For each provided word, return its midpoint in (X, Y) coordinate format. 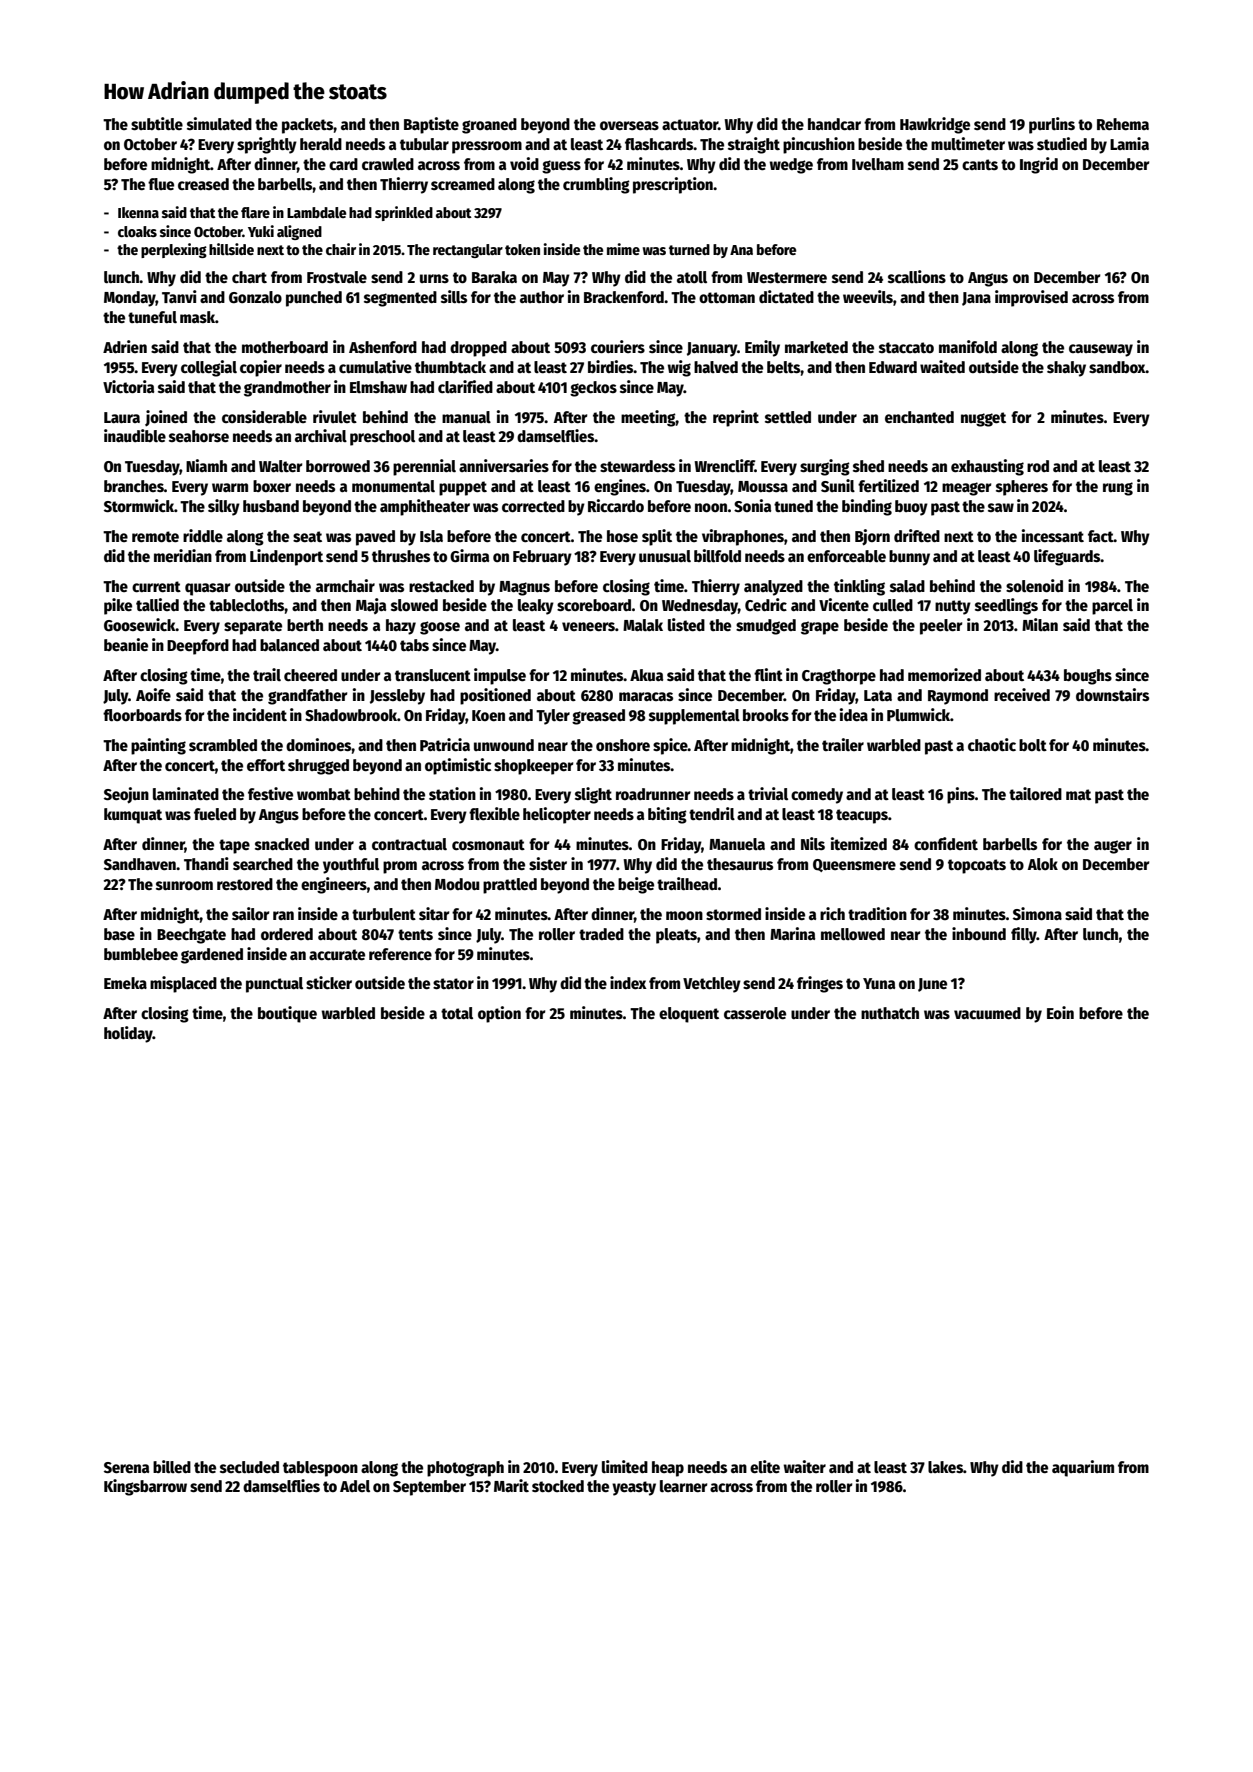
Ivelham (878, 164)
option (499, 1014)
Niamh (206, 465)
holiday (128, 1034)
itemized (859, 843)
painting (158, 746)
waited (942, 366)
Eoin (1060, 1013)
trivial (768, 793)
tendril (712, 814)
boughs (1088, 677)
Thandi (206, 863)
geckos (593, 389)
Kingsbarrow (145, 1487)
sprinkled (404, 213)
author (542, 297)
